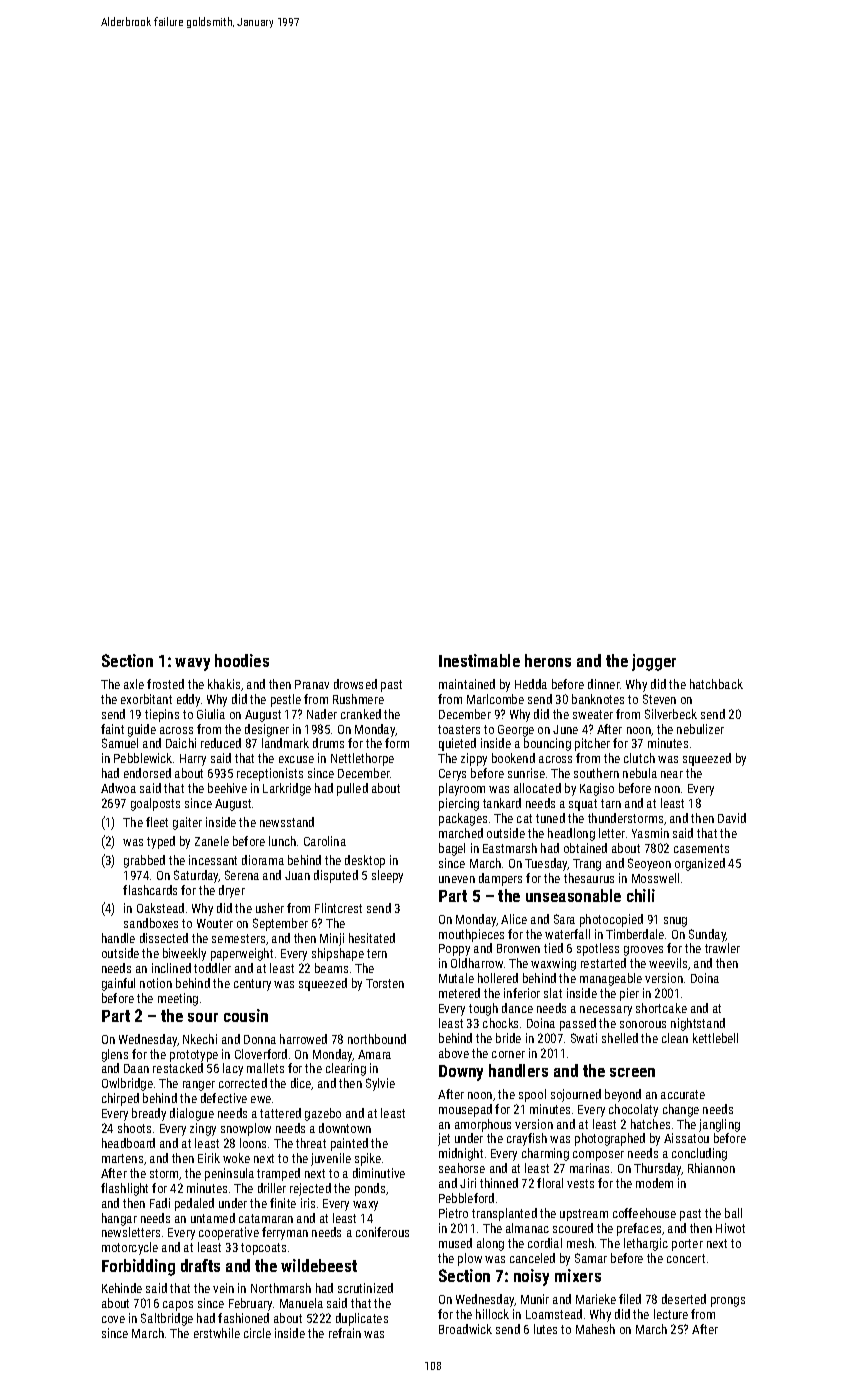 Image resolution: width=849 pixels, height=1400 pixels. What do you see at coordinates (548, 660) in the screenshot?
I see `herons` at bounding box center [548, 660].
